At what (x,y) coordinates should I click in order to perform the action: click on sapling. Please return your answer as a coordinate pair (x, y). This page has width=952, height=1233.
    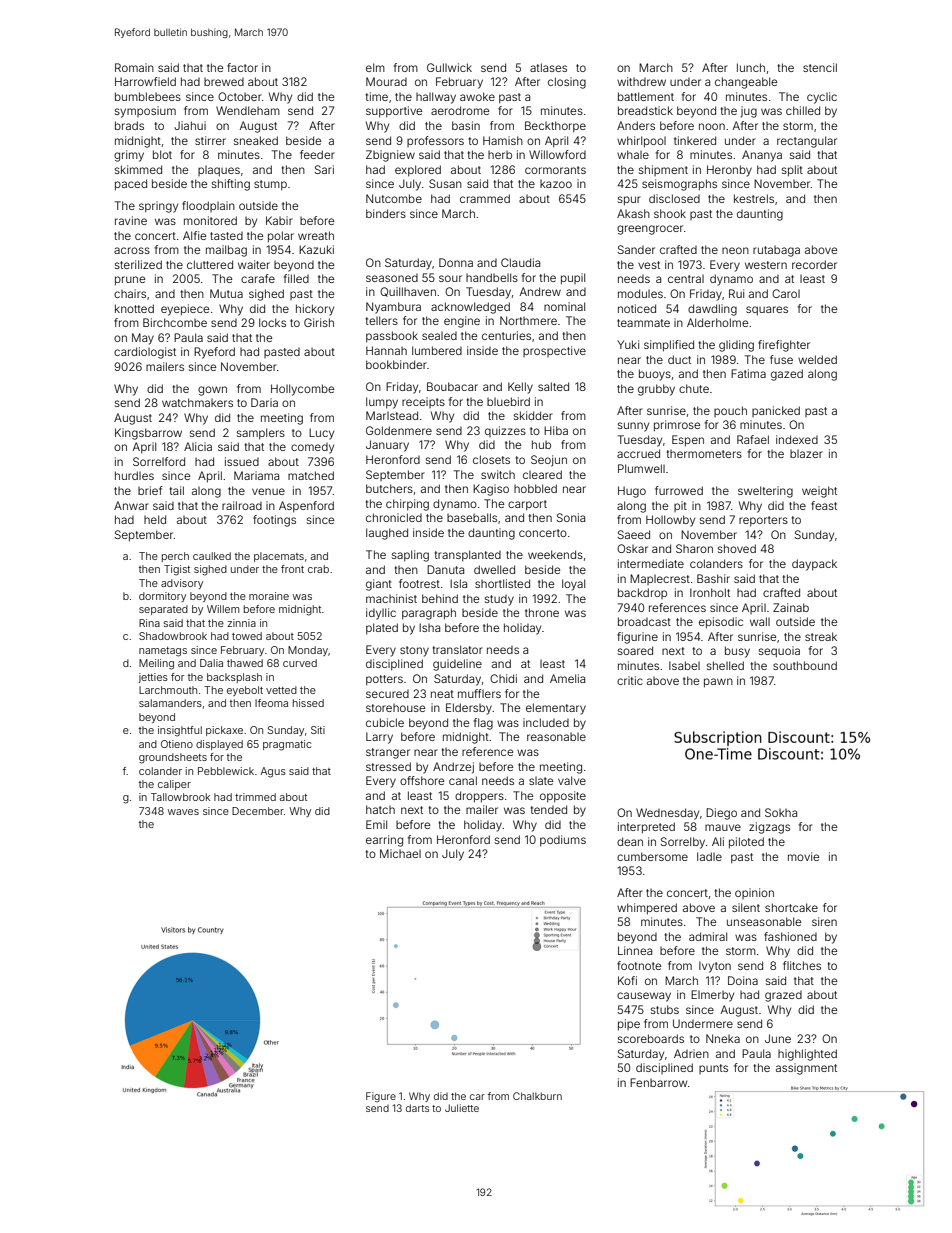
    Looking at the image, I should click on (410, 556).
